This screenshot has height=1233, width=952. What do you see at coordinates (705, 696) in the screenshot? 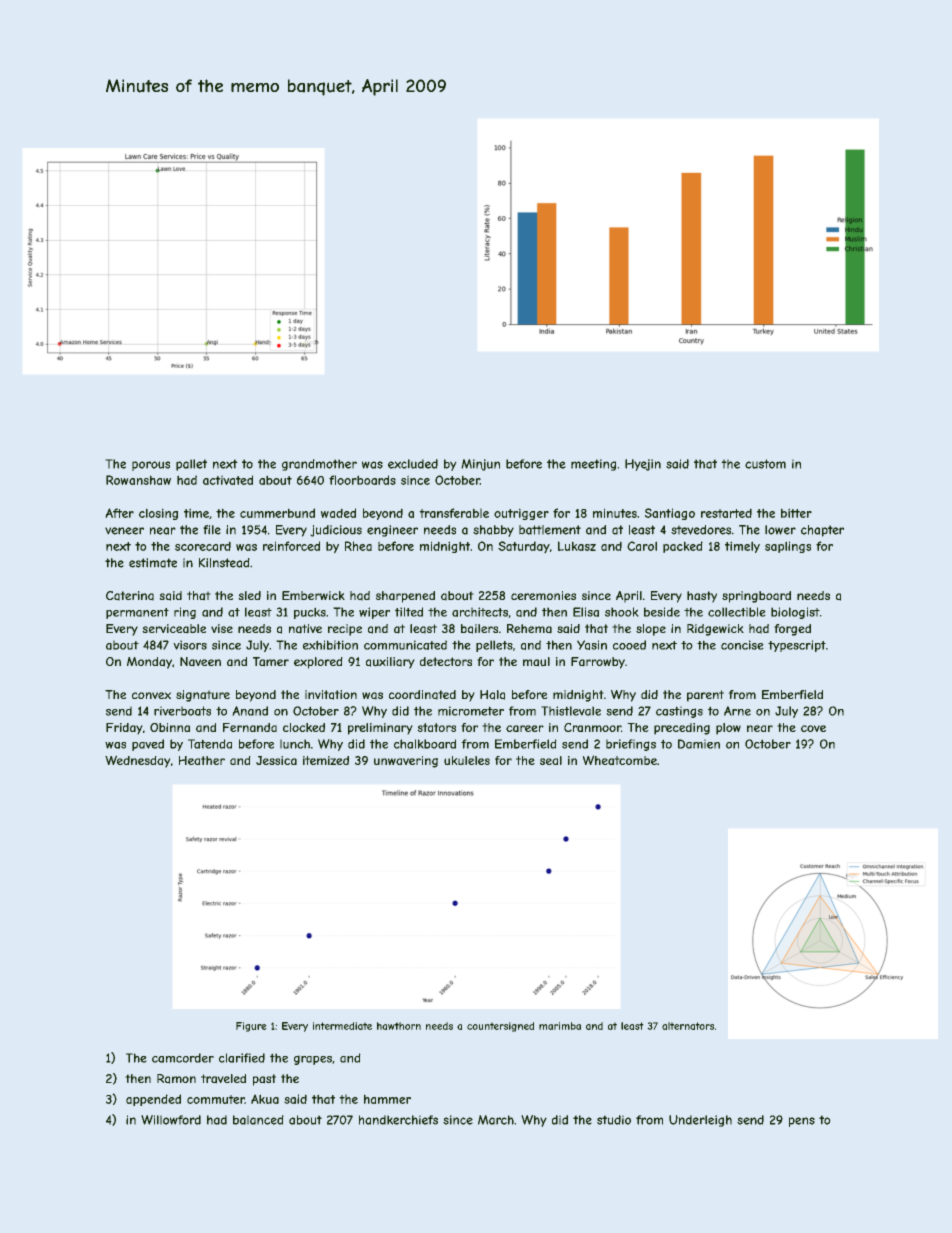
I see `parent` at bounding box center [705, 696].
